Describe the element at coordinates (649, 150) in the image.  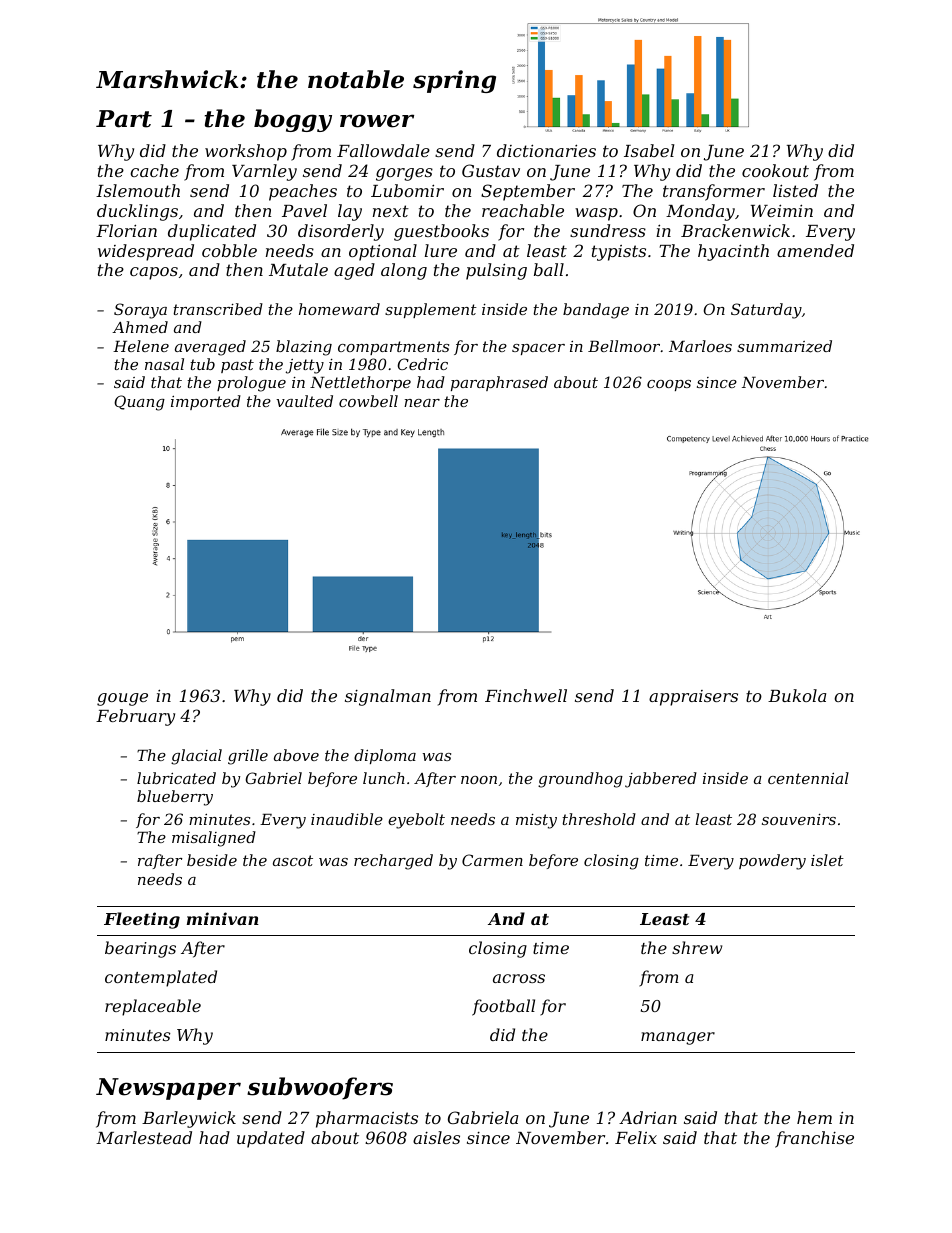
I see `Isabel` at that location.
